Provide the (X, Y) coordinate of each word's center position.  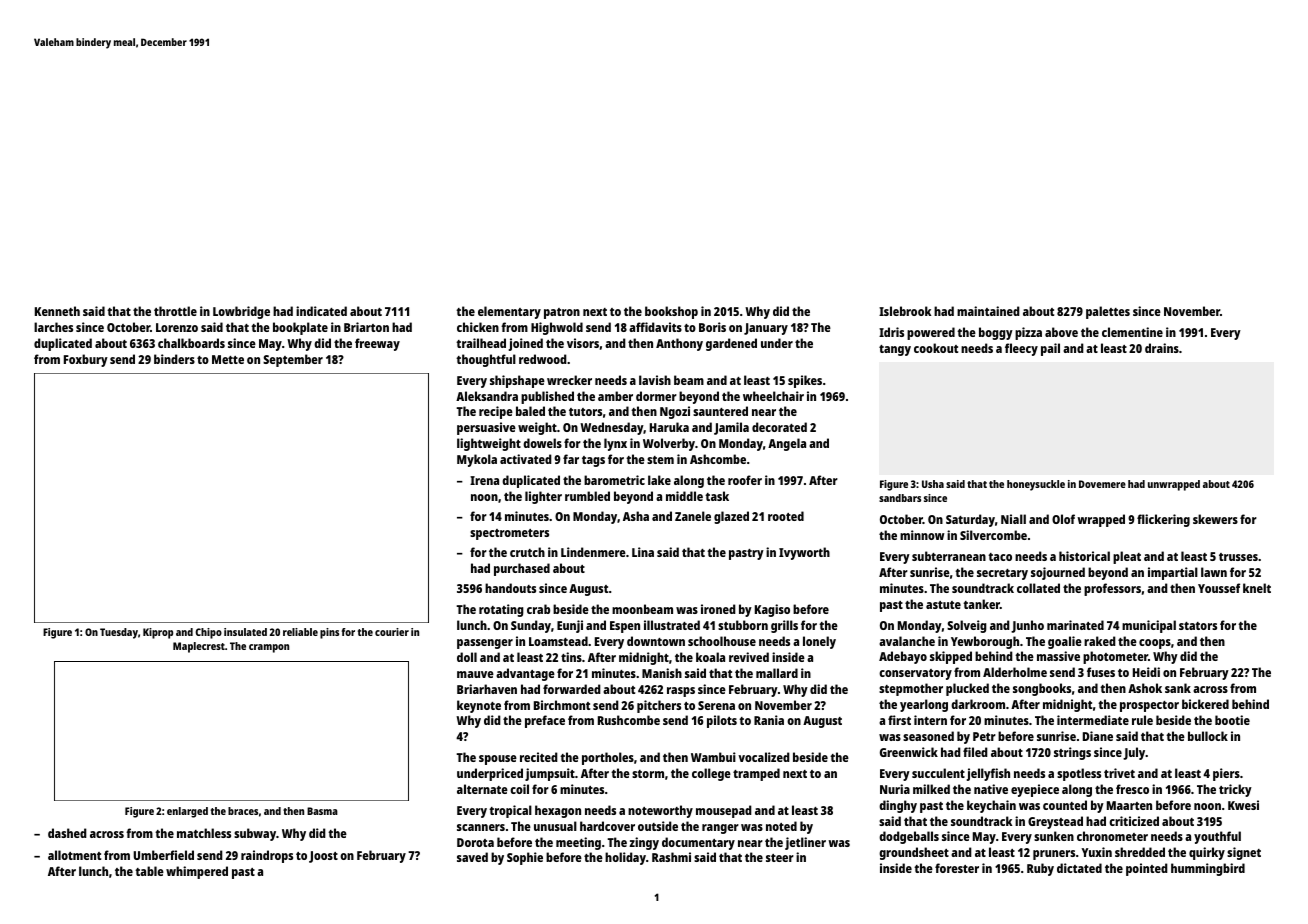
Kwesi (1243, 805)
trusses (1238, 557)
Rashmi (671, 857)
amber (615, 396)
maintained (988, 311)
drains (1162, 348)
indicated (321, 311)
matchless (204, 833)
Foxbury (86, 360)
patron (562, 313)
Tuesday (119, 633)
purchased (522, 569)
